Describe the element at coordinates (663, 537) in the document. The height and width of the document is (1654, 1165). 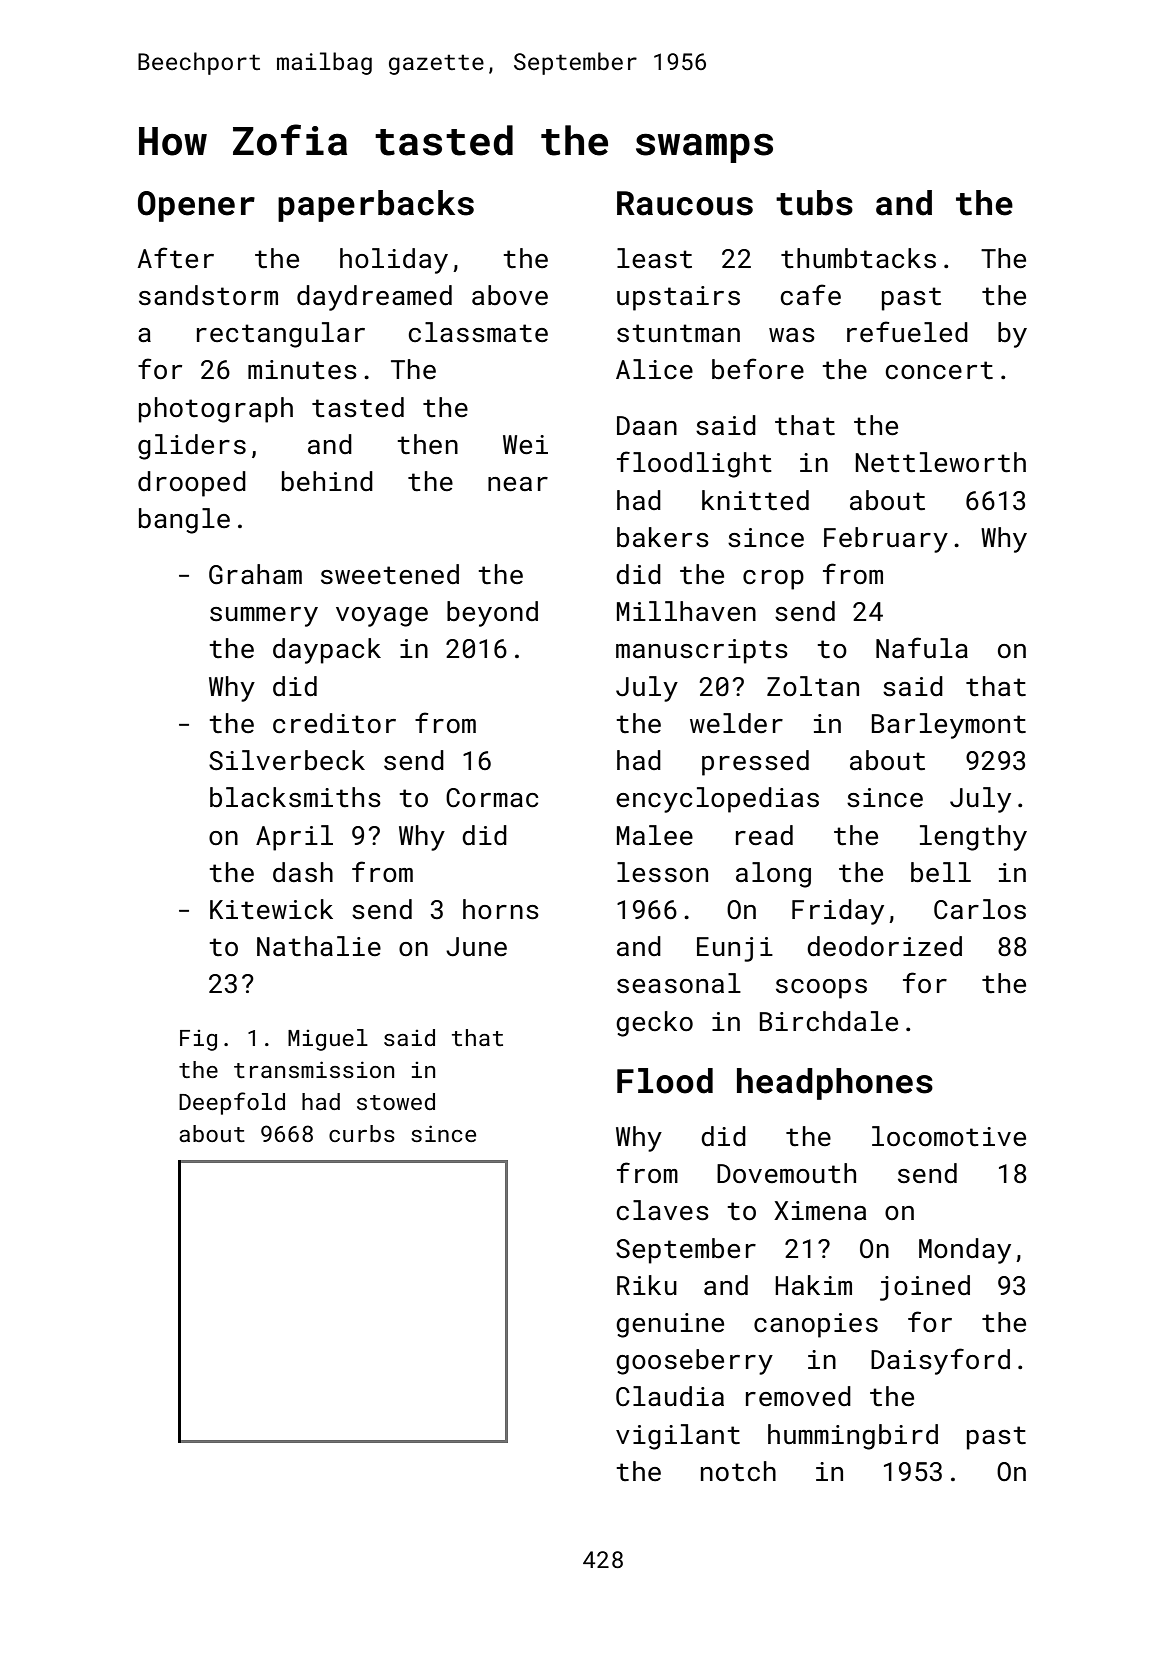
I see `bakers` at that location.
